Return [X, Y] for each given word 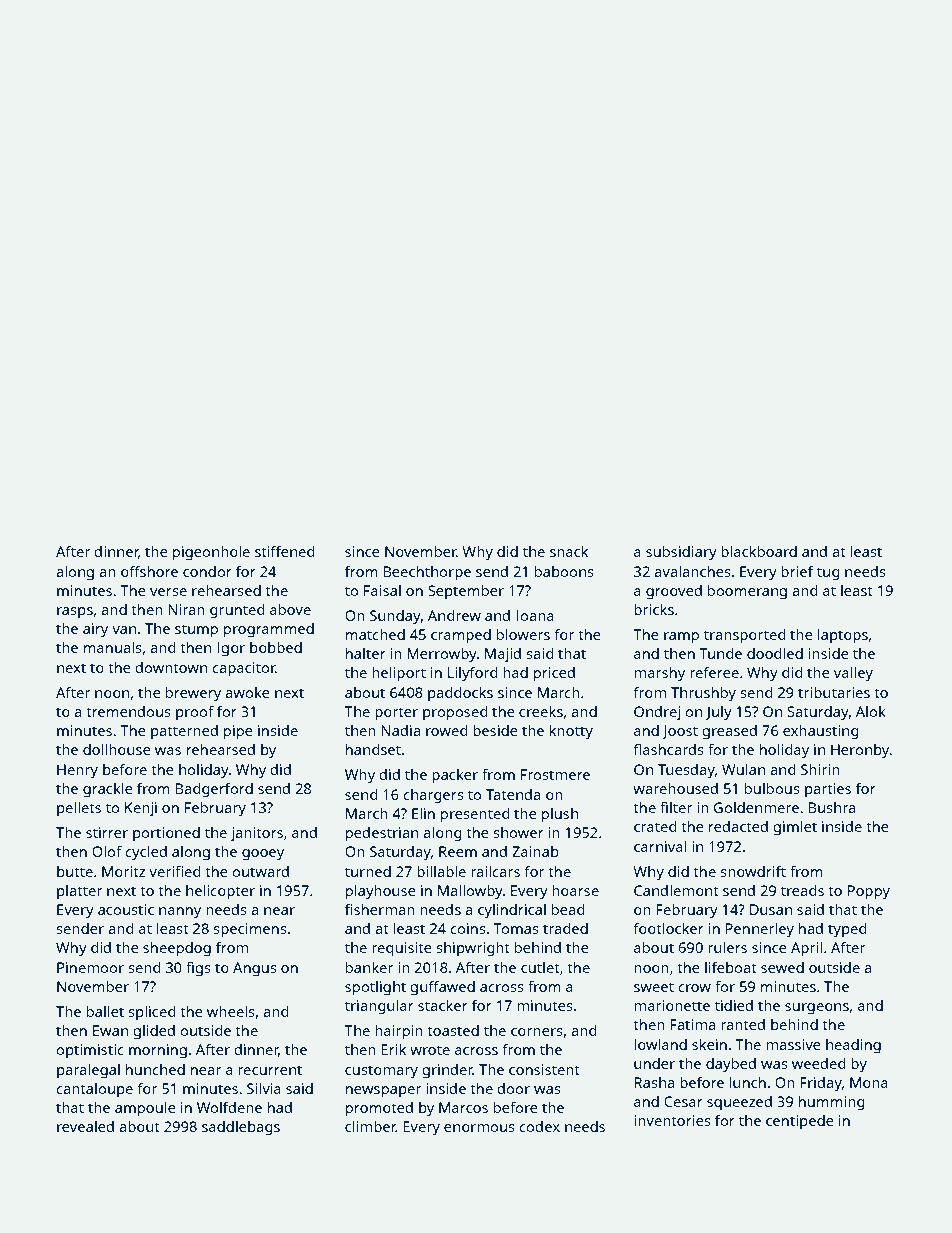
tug [828, 574]
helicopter [220, 892]
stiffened [285, 551]
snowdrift [753, 871]
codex [539, 1126]
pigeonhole [211, 553]
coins [468, 928]
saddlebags [241, 1128]
